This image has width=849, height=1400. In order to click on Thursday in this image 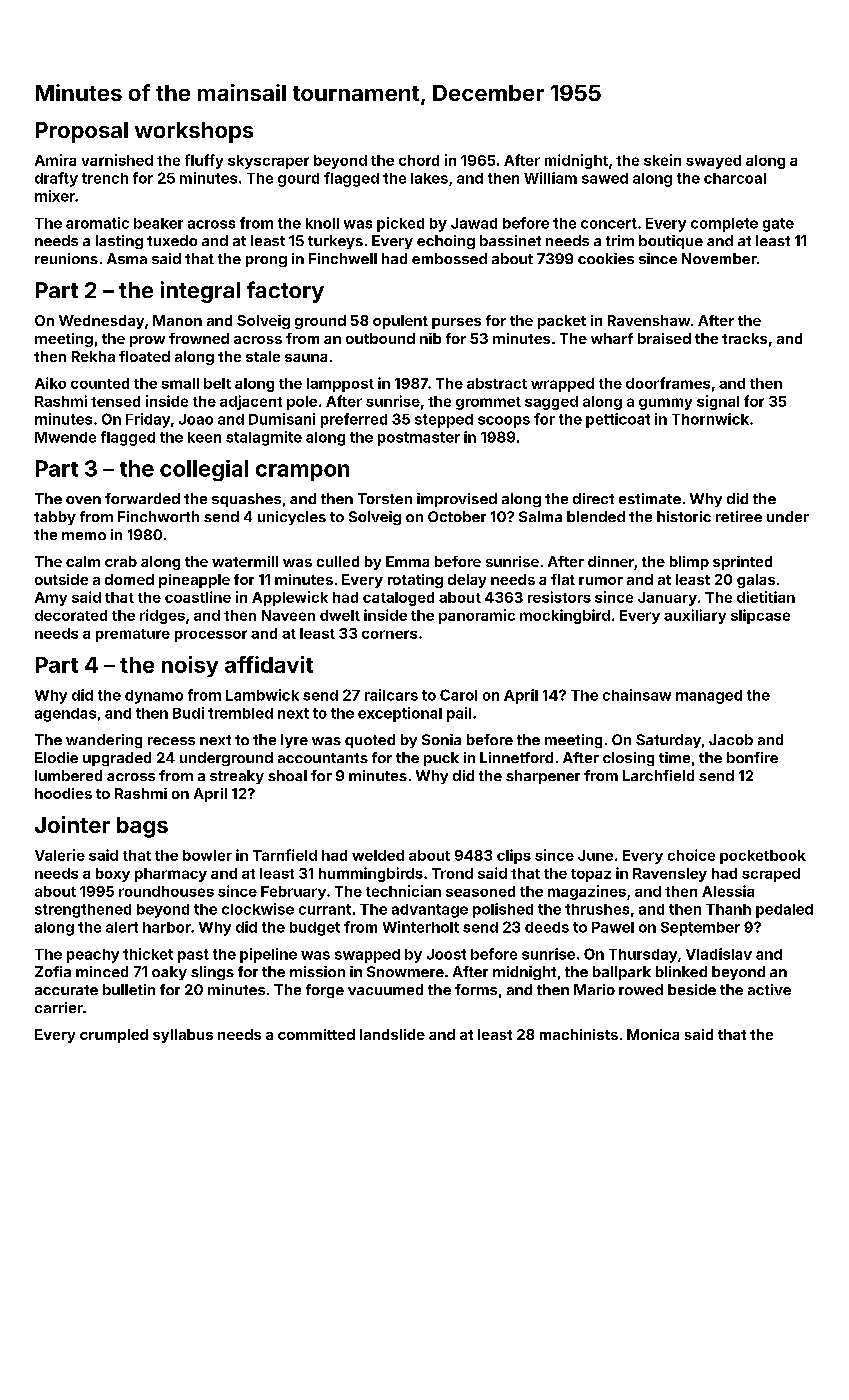, I will do `click(643, 956)`.
